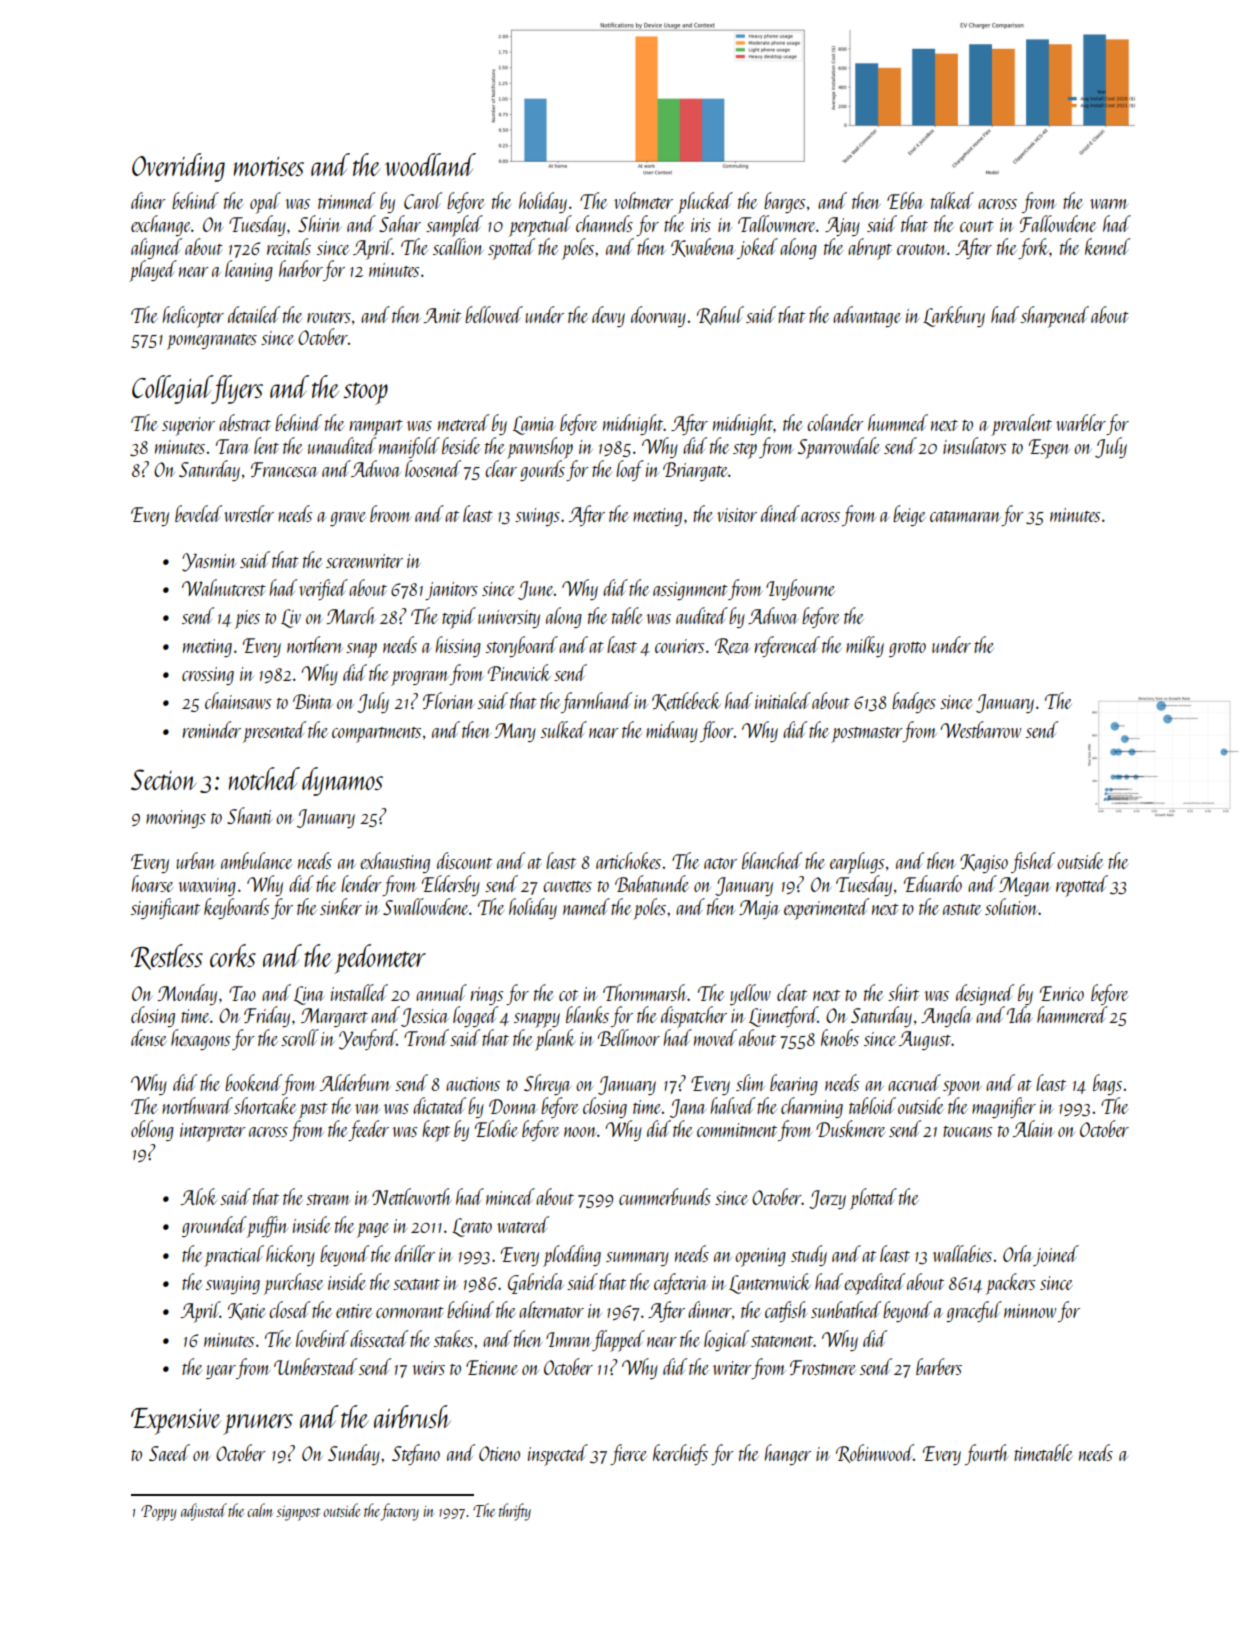 The height and width of the screenshot is (1630, 1259). What do you see at coordinates (652, 883) in the screenshot?
I see `Babatunde` at bounding box center [652, 883].
